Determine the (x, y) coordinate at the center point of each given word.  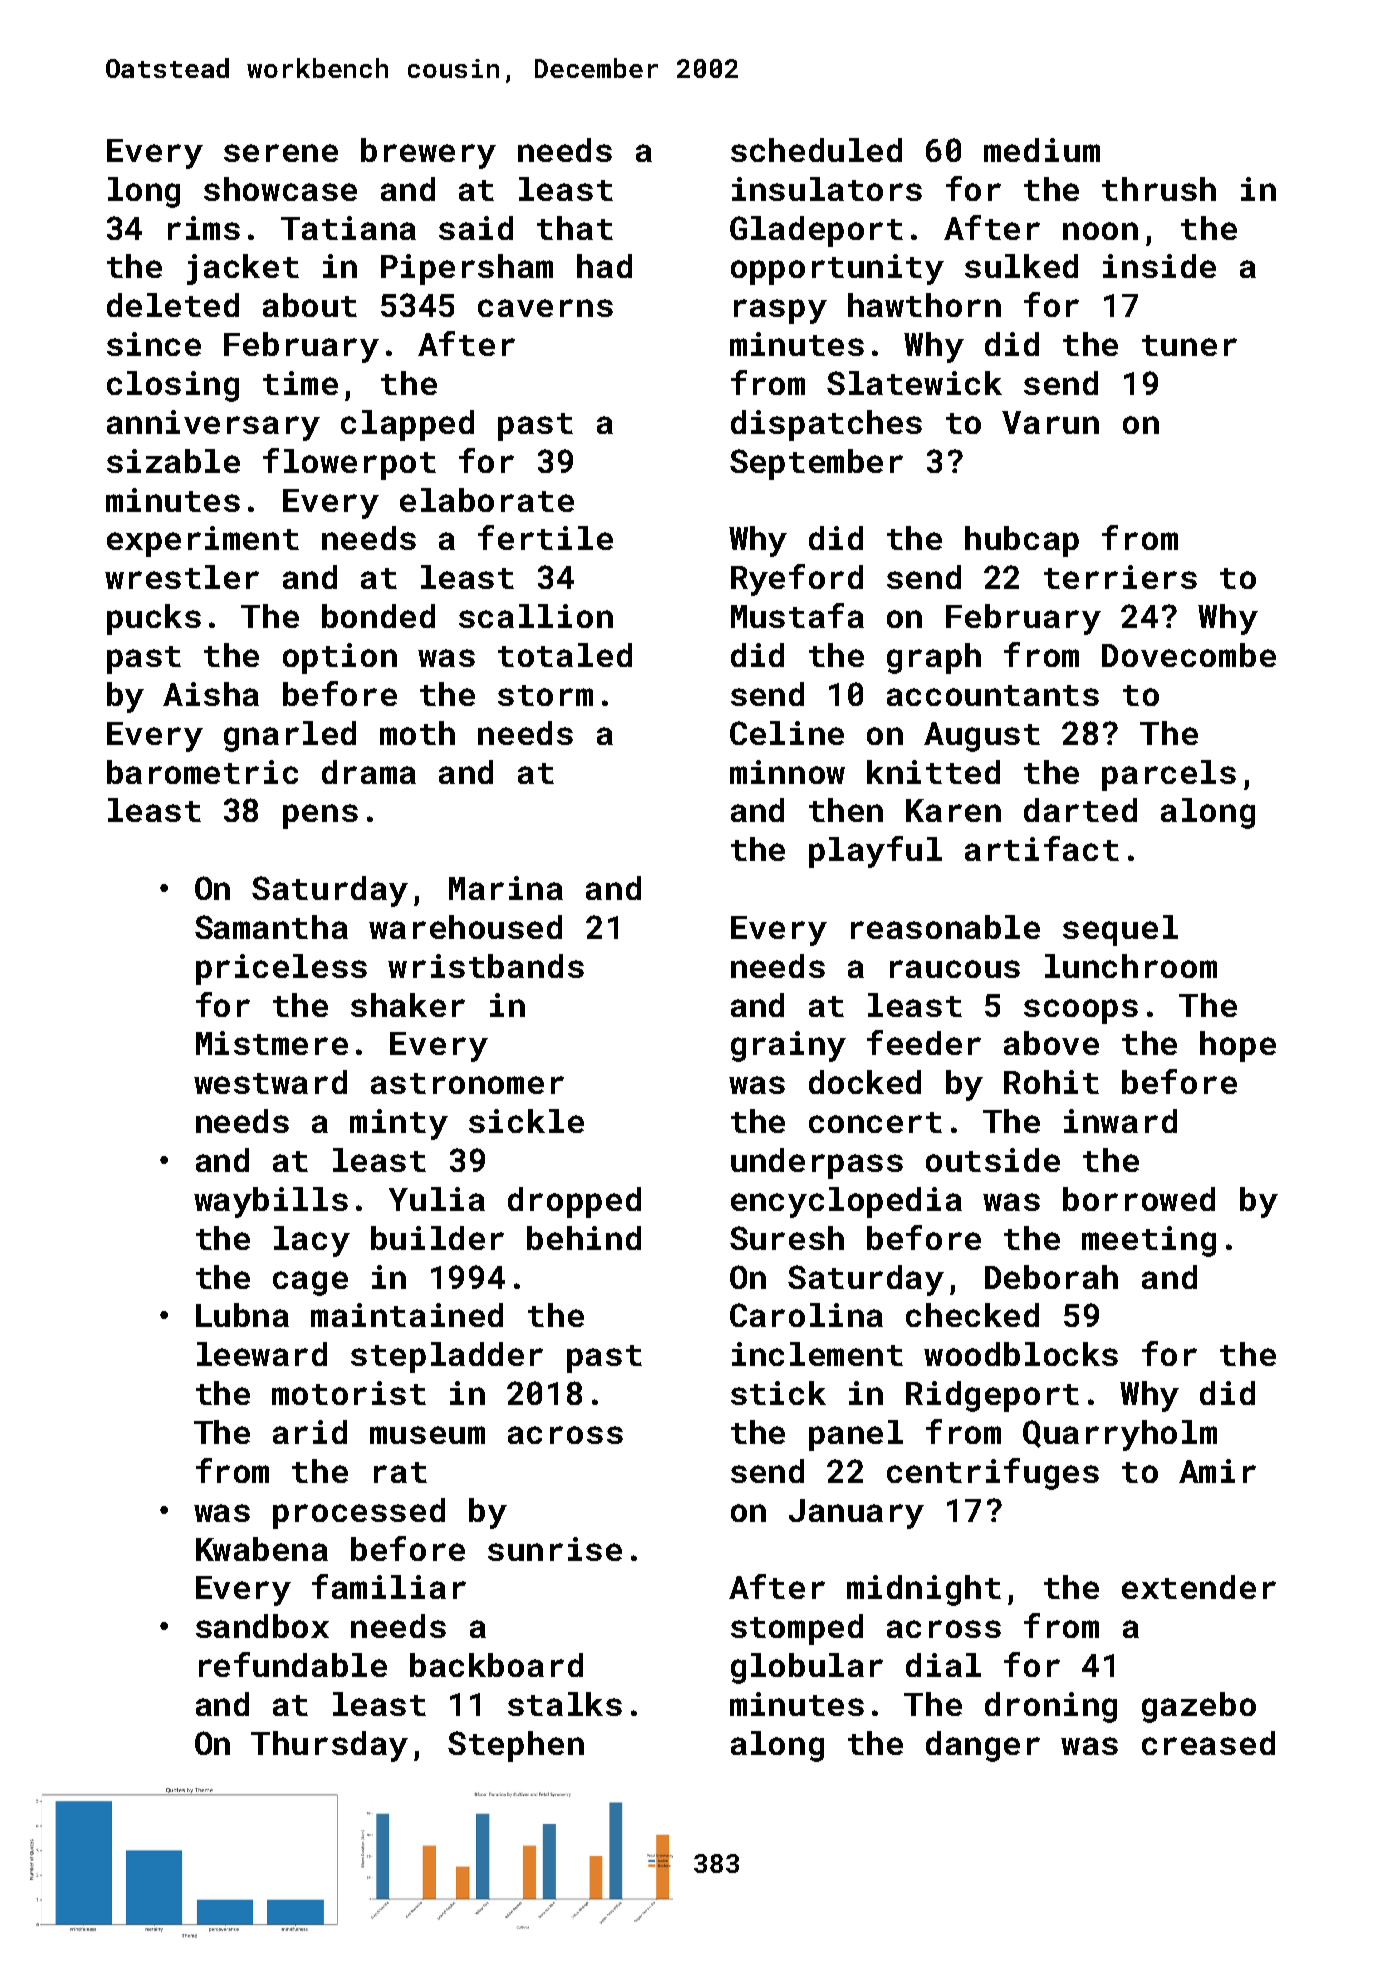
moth (417, 733)
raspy (780, 311)
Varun (1050, 422)
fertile (545, 537)
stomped (797, 1629)
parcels (1169, 775)
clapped (407, 425)
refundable (293, 1664)
